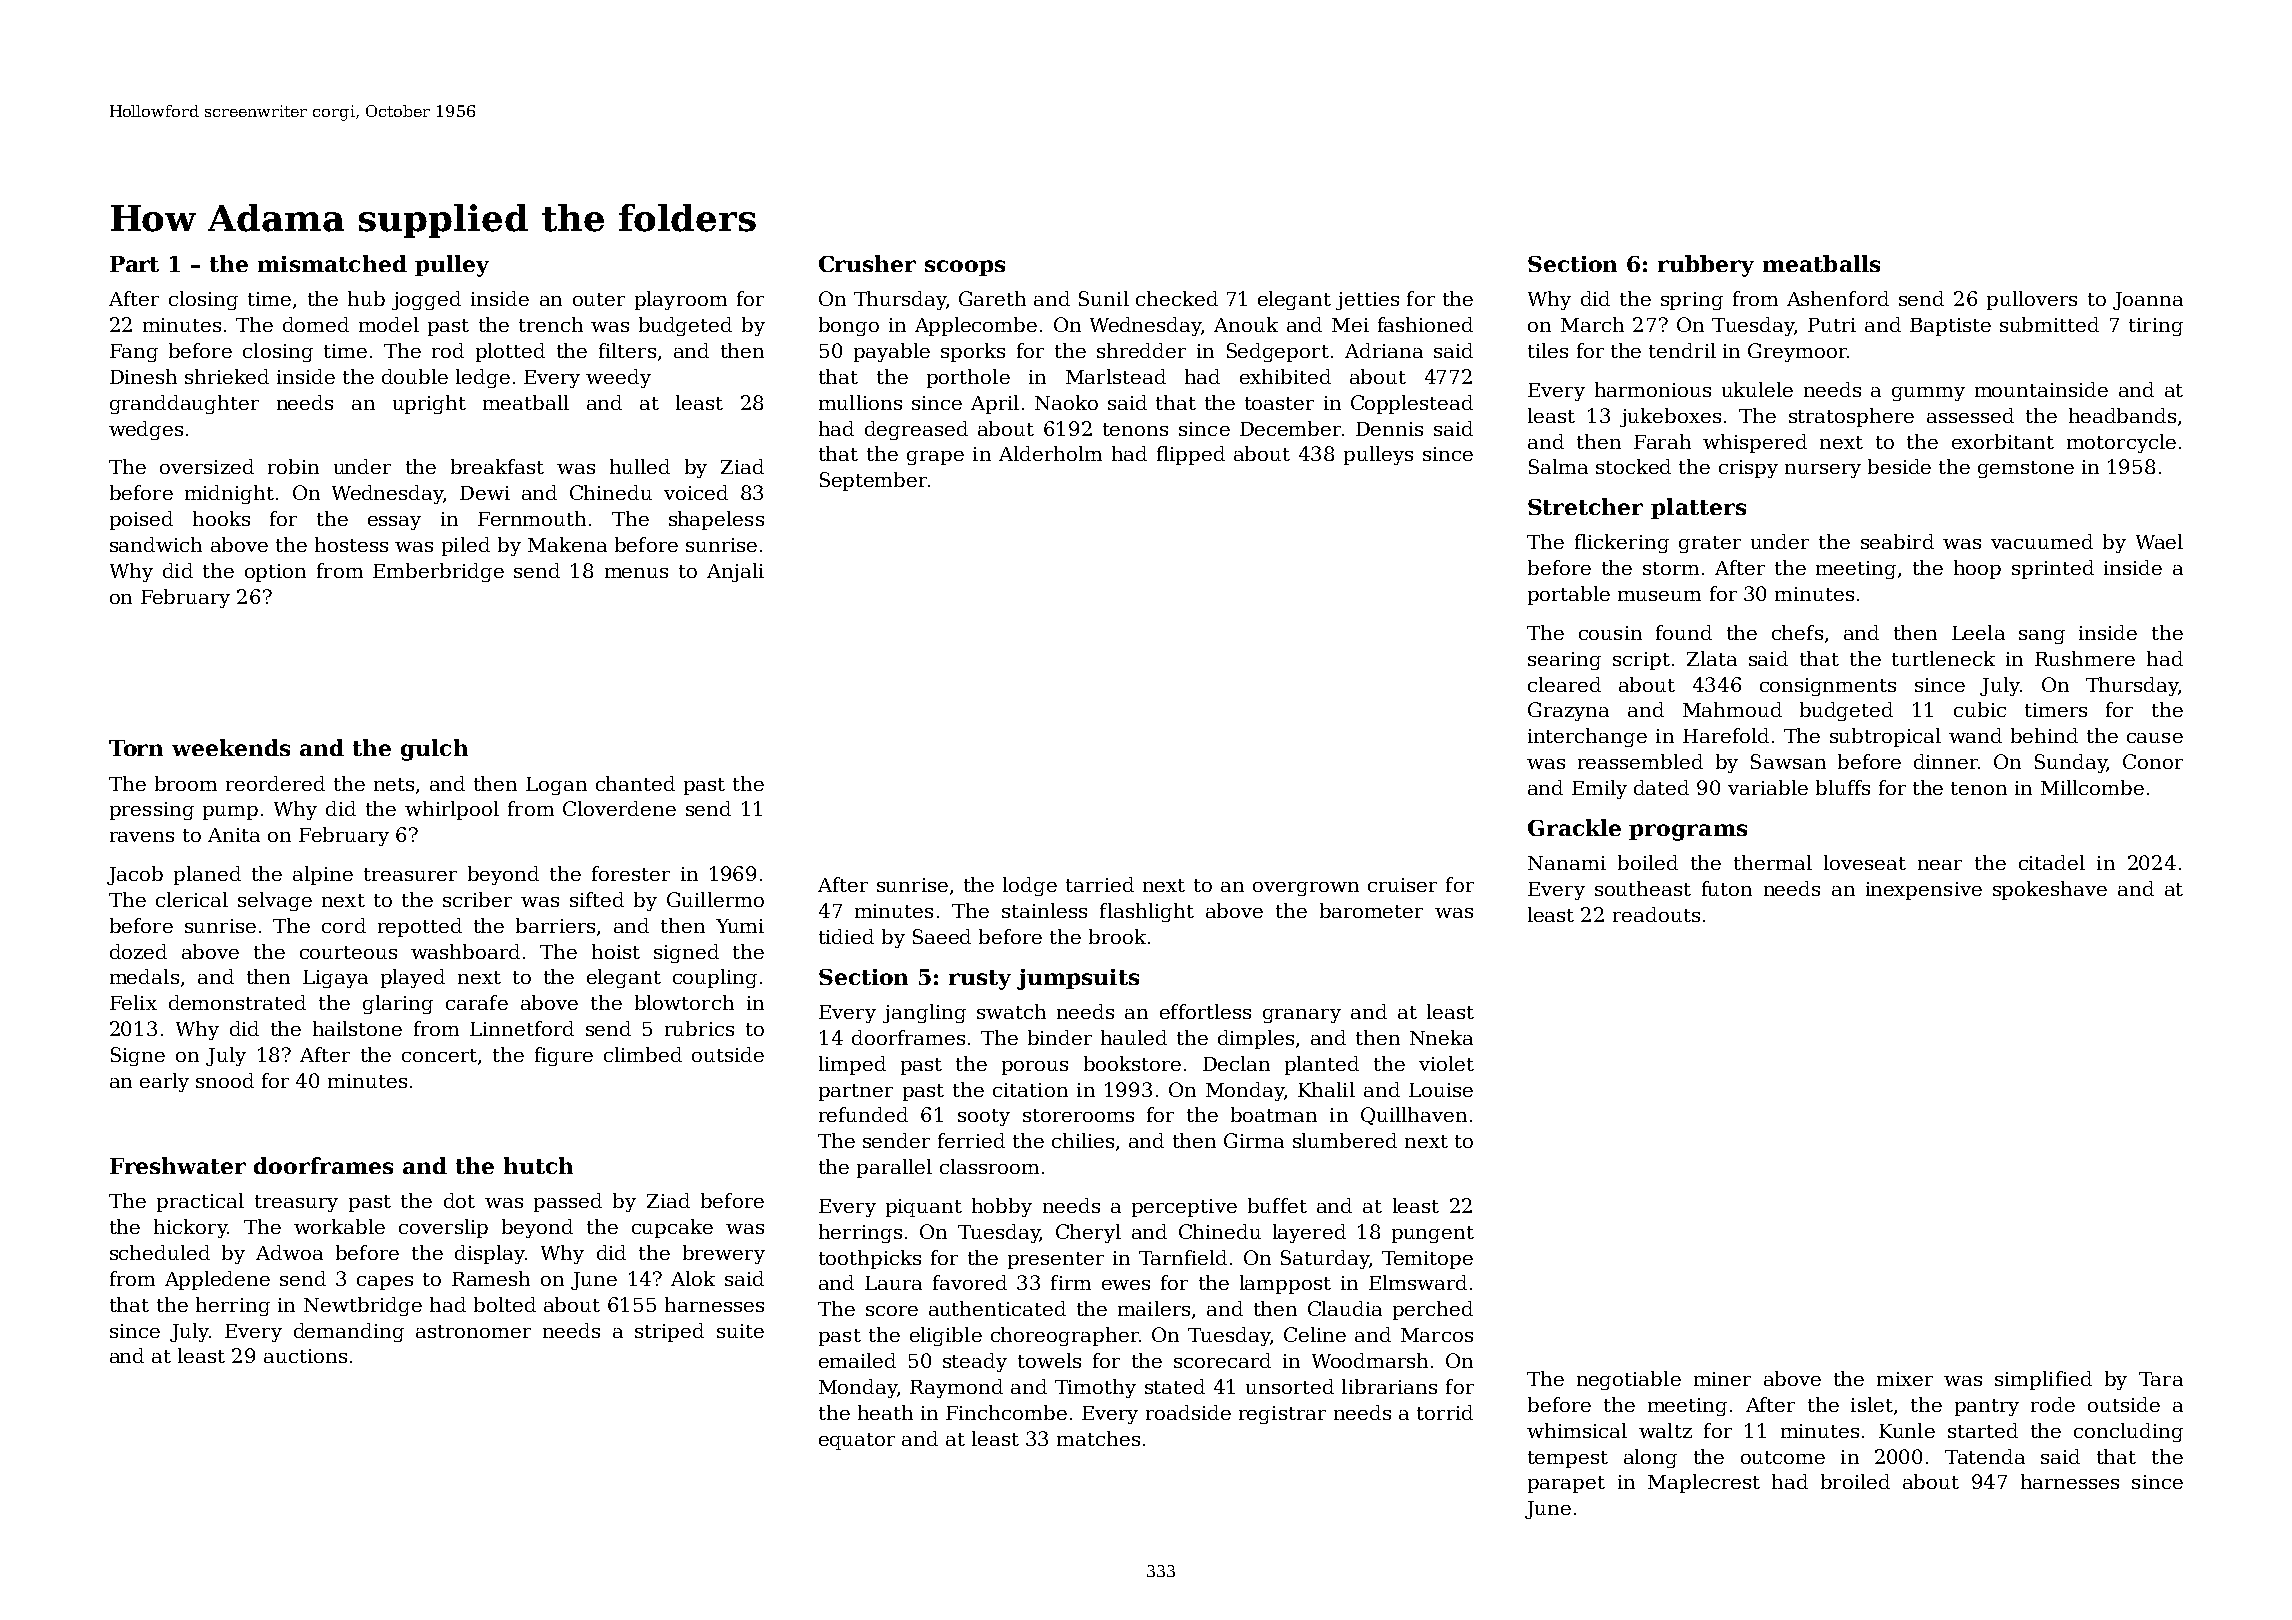 The height and width of the document is (1620, 2292). Describe the element at coordinates (1350, 325) in the document. I see `Mei` at that location.
